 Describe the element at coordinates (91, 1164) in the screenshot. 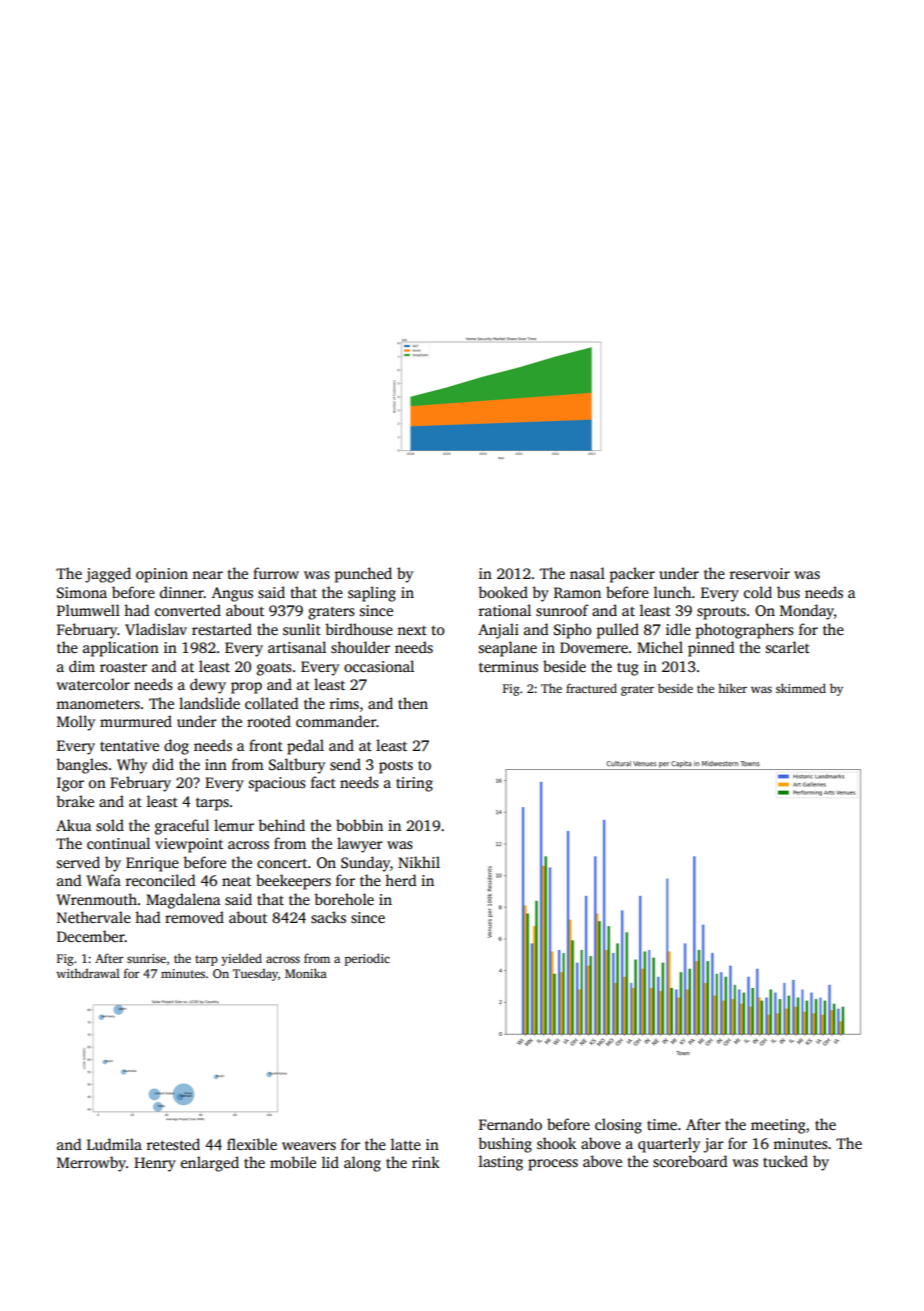

I see `Merrowby` at that location.
